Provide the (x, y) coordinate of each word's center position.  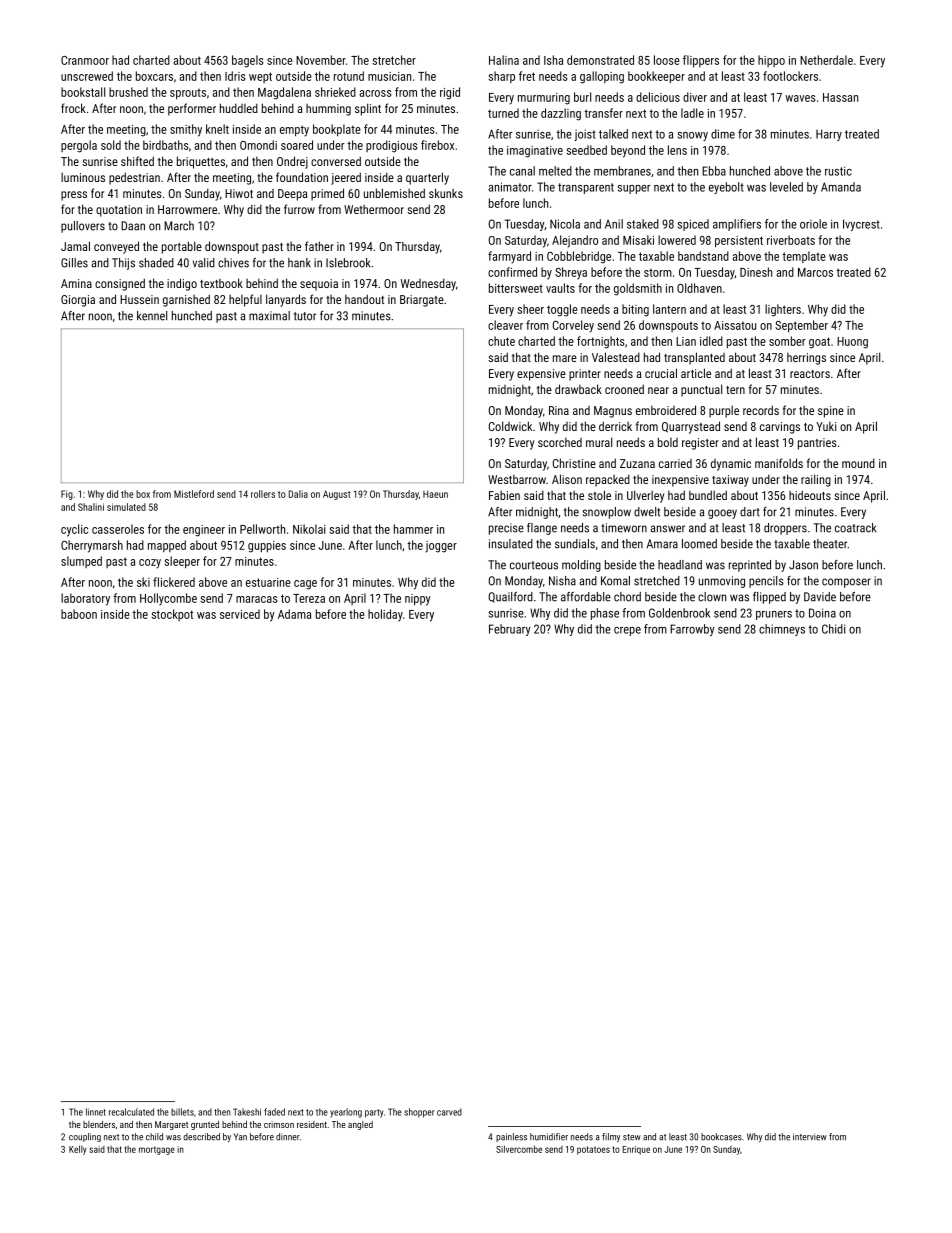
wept (260, 77)
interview (810, 1137)
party (374, 1113)
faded (274, 1112)
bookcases (721, 1137)
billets (182, 1112)
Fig (67, 495)
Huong (852, 343)
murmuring (544, 99)
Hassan (840, 97)
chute (501, 341)
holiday (385, 615)
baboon (79, 614)
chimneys (782, 630)
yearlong (346, 1113)
